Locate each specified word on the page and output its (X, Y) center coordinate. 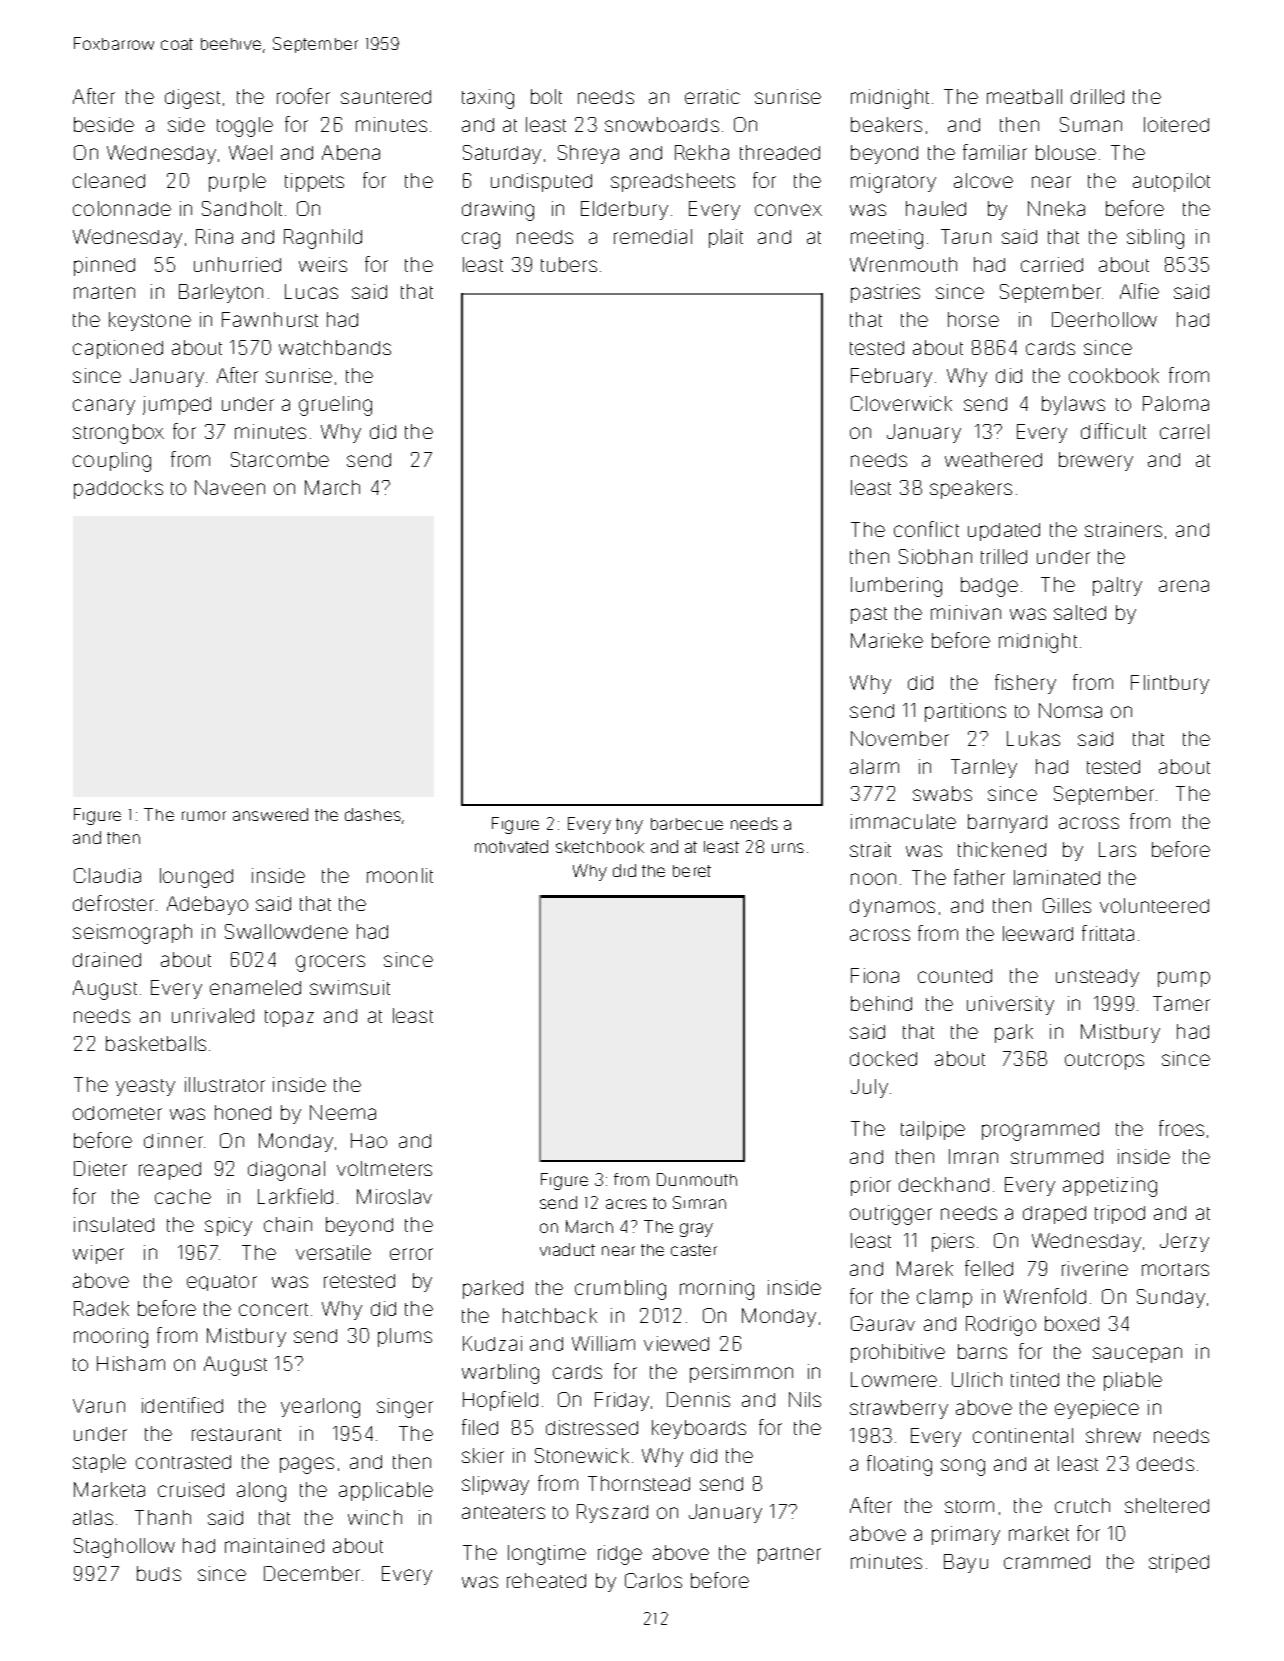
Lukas (1033, 738)
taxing (488, 99)
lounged (196, 878)
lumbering (896, 587)
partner (789, 1555)
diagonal (286, 1171)
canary (104, 407)
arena (1184, 586)
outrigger (891, 1215)
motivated (511, 846)
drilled (1097, 96)
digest (192, 99)
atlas (93, 1517)
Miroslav (394, 1196)
